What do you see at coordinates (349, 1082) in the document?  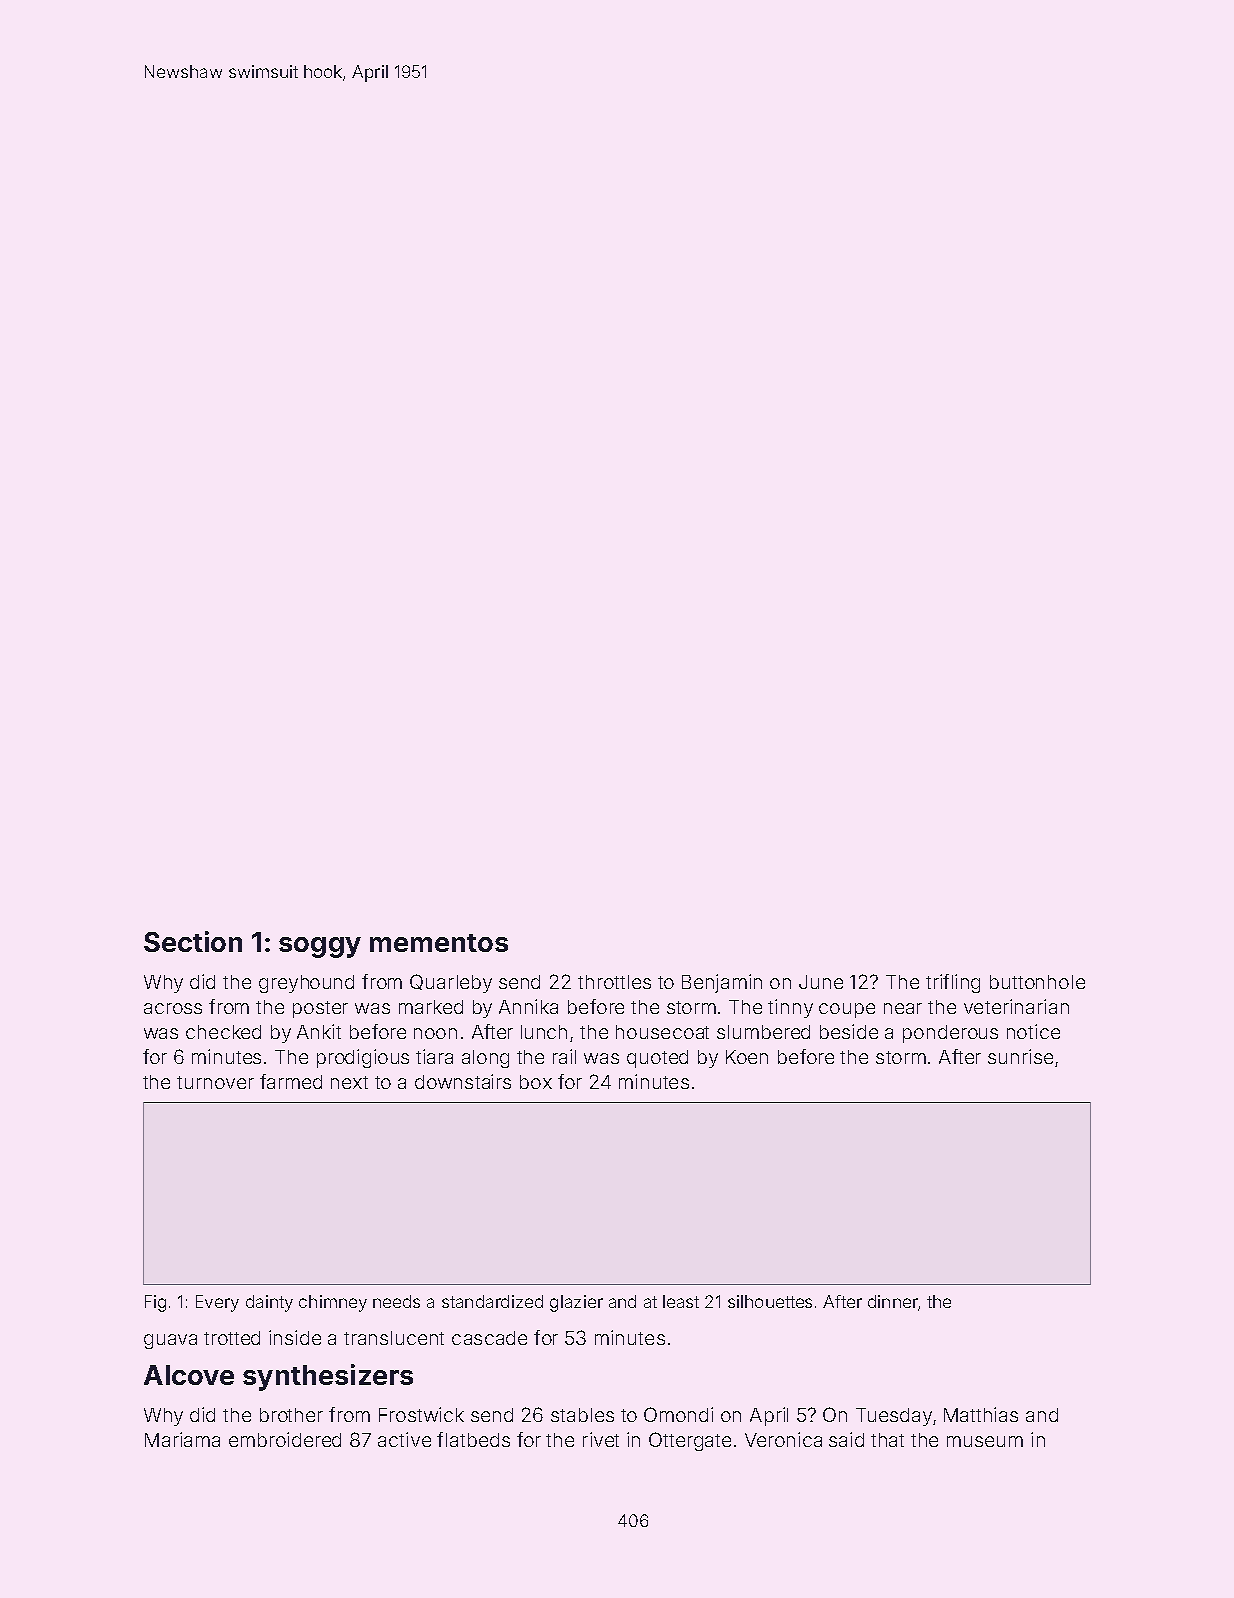 I see `next` at bounding box center [349, 1082].
